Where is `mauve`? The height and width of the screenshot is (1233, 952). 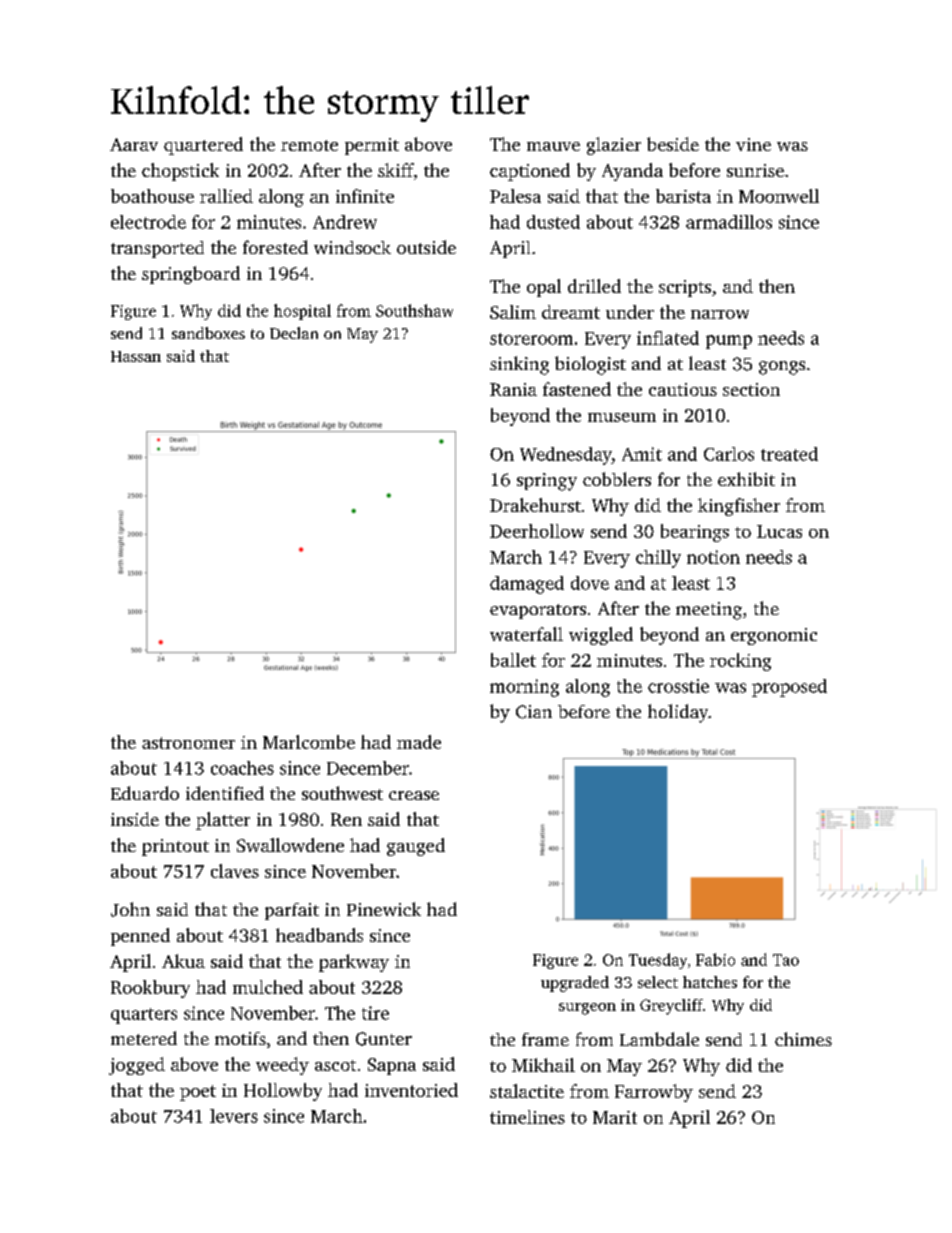 mauve is located at coordinates (553, 146).
